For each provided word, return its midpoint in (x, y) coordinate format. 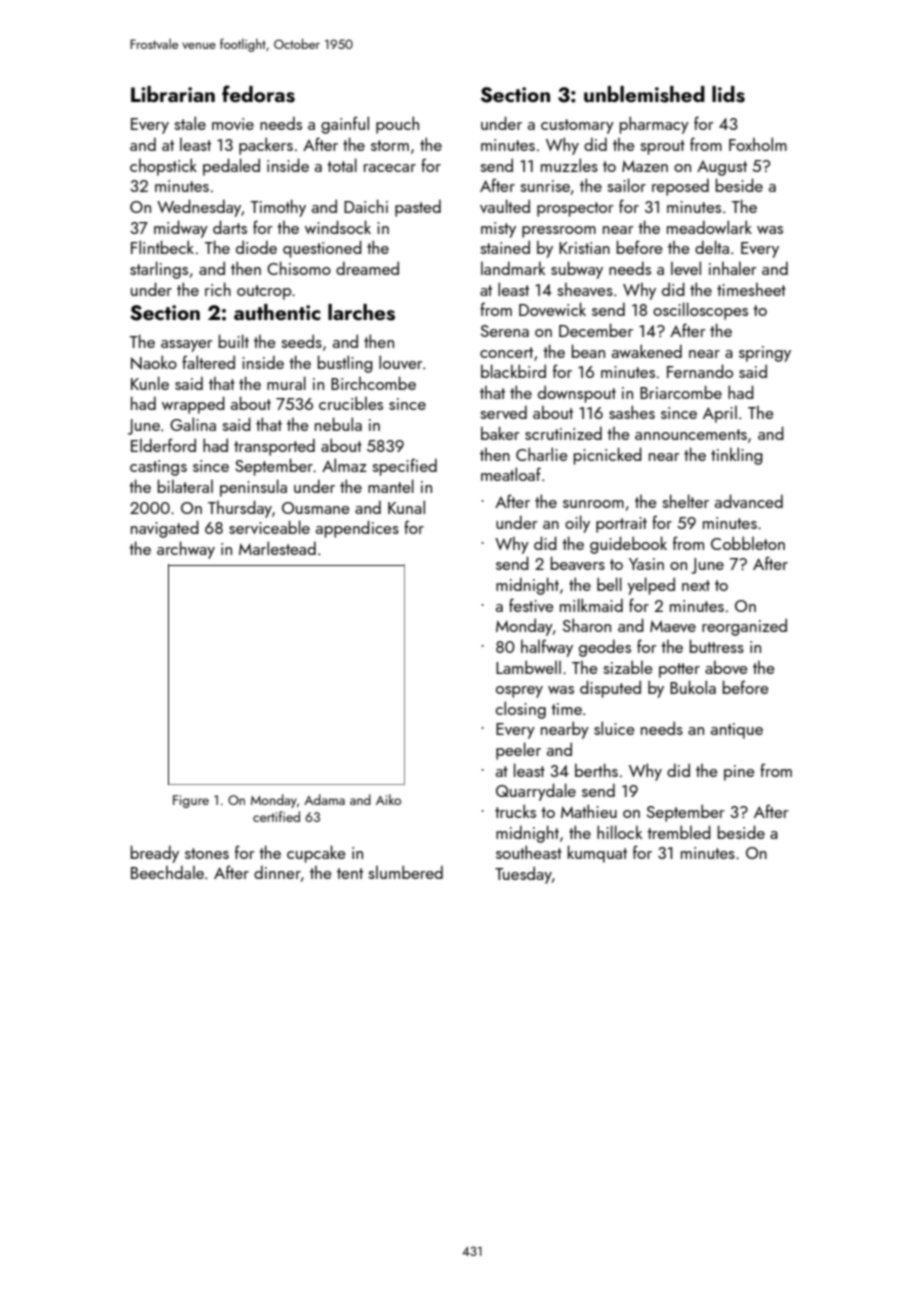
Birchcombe (373, 383)
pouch (397, 125)
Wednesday (199, 208)
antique (737, 731)
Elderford (163, 445)
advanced (749, 501)
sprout (662, 147)
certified (276, 816)
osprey (519, 692)
